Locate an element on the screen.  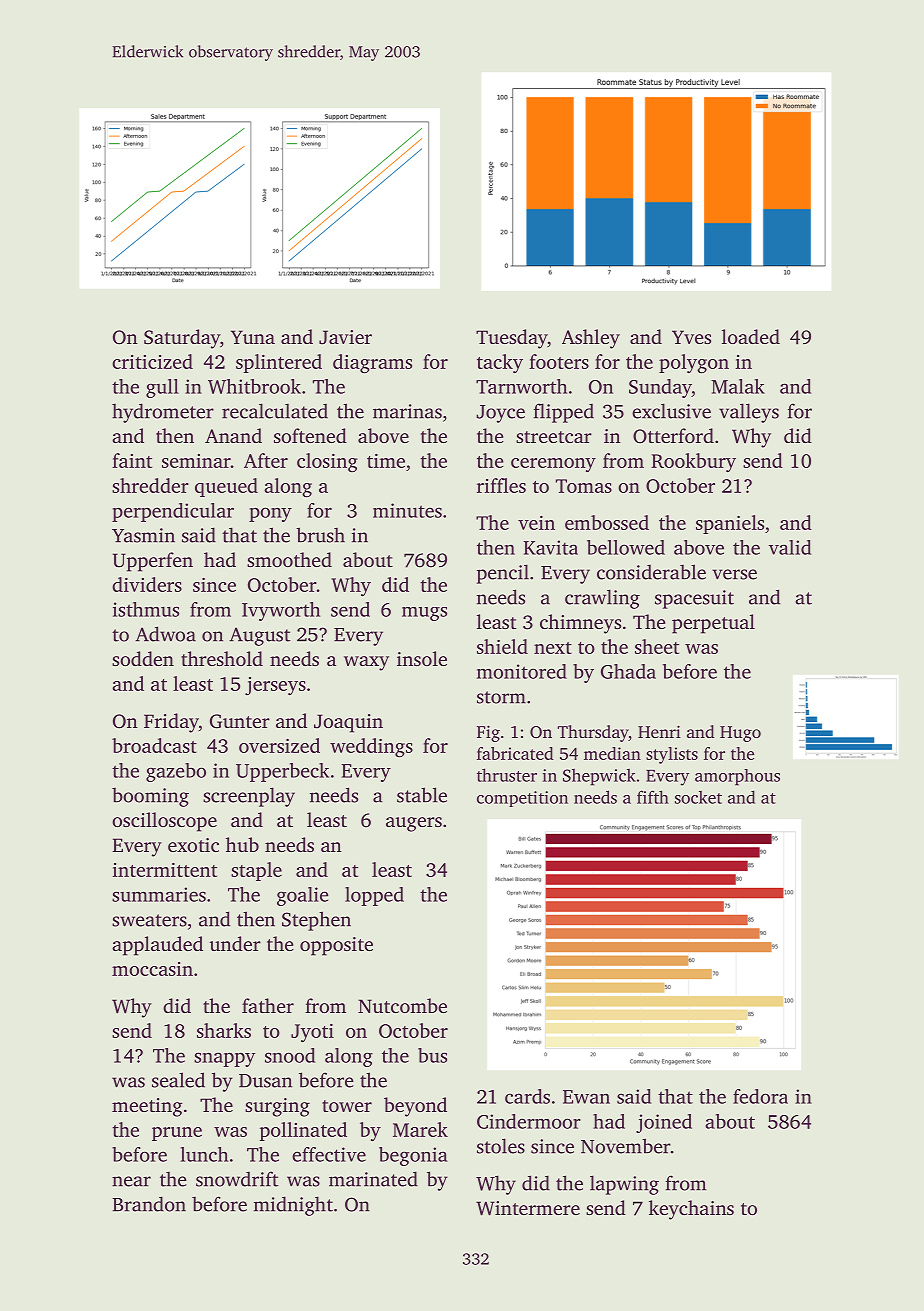
meeting is located at coordinates (147, 1107).
